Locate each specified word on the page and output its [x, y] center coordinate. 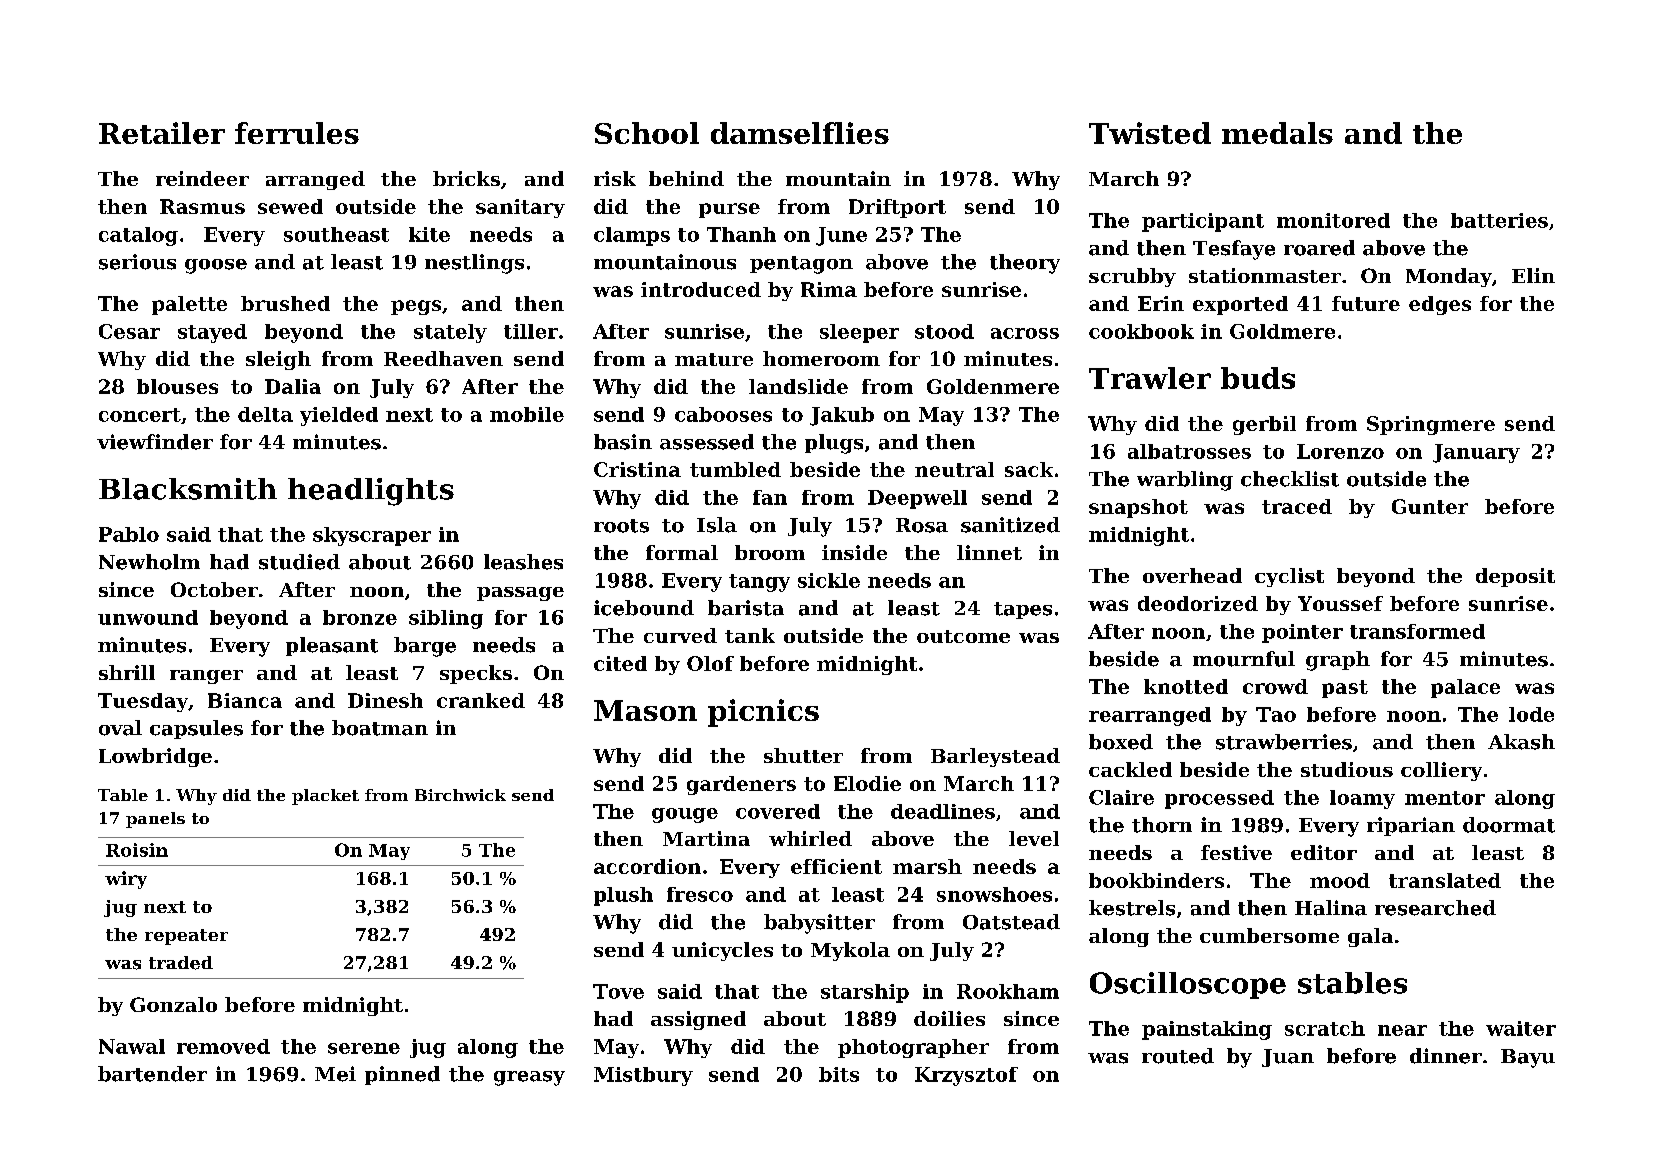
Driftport [897, 208]
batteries [1499, 220]
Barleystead [995, 757]
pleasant [332, 646]
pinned [402, 1075]
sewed [290, 206]
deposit [1515, 577]
